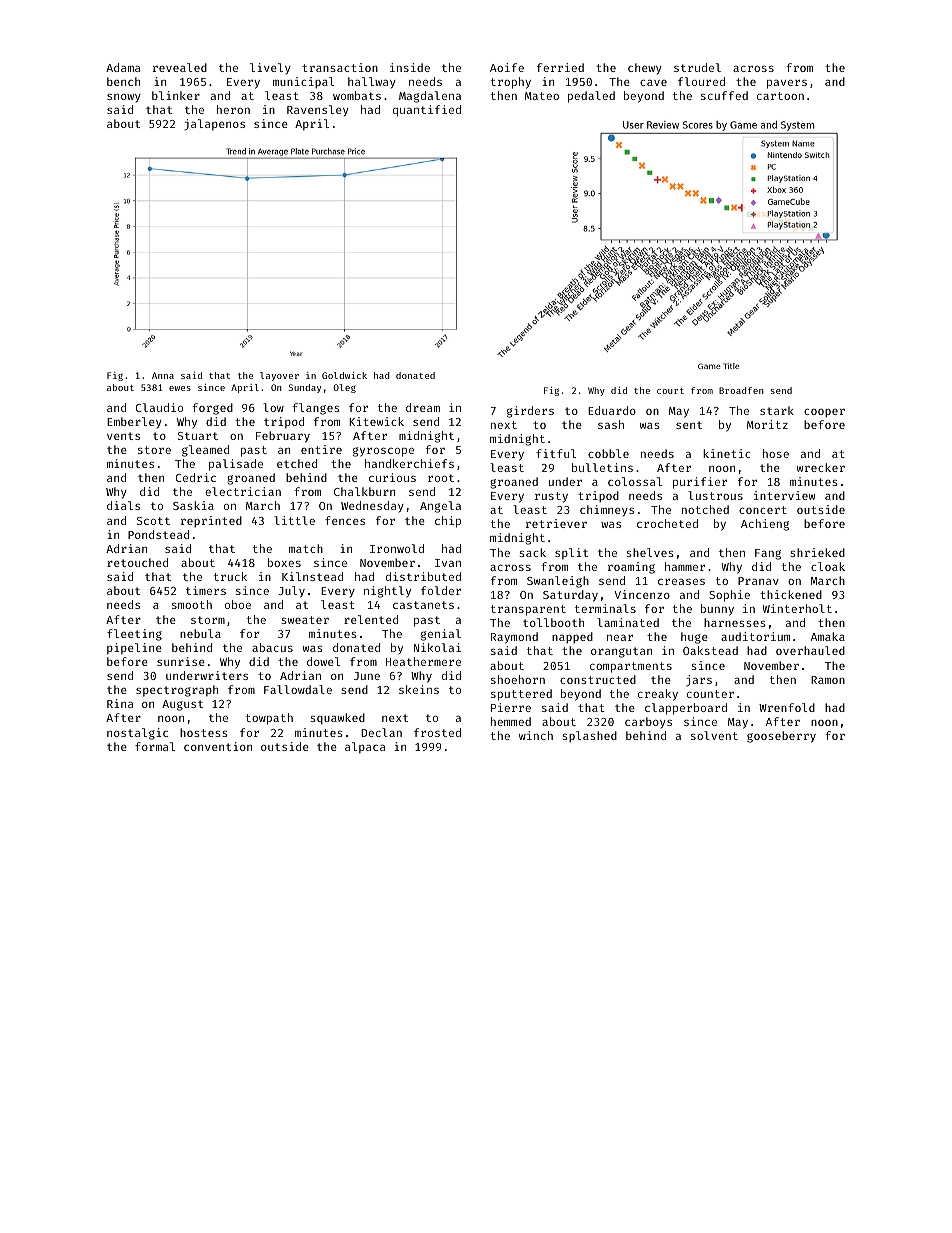 Image resolution: width=952 pixels, height=1233 pixels. I want to click on quantified, so click(427, 111).
